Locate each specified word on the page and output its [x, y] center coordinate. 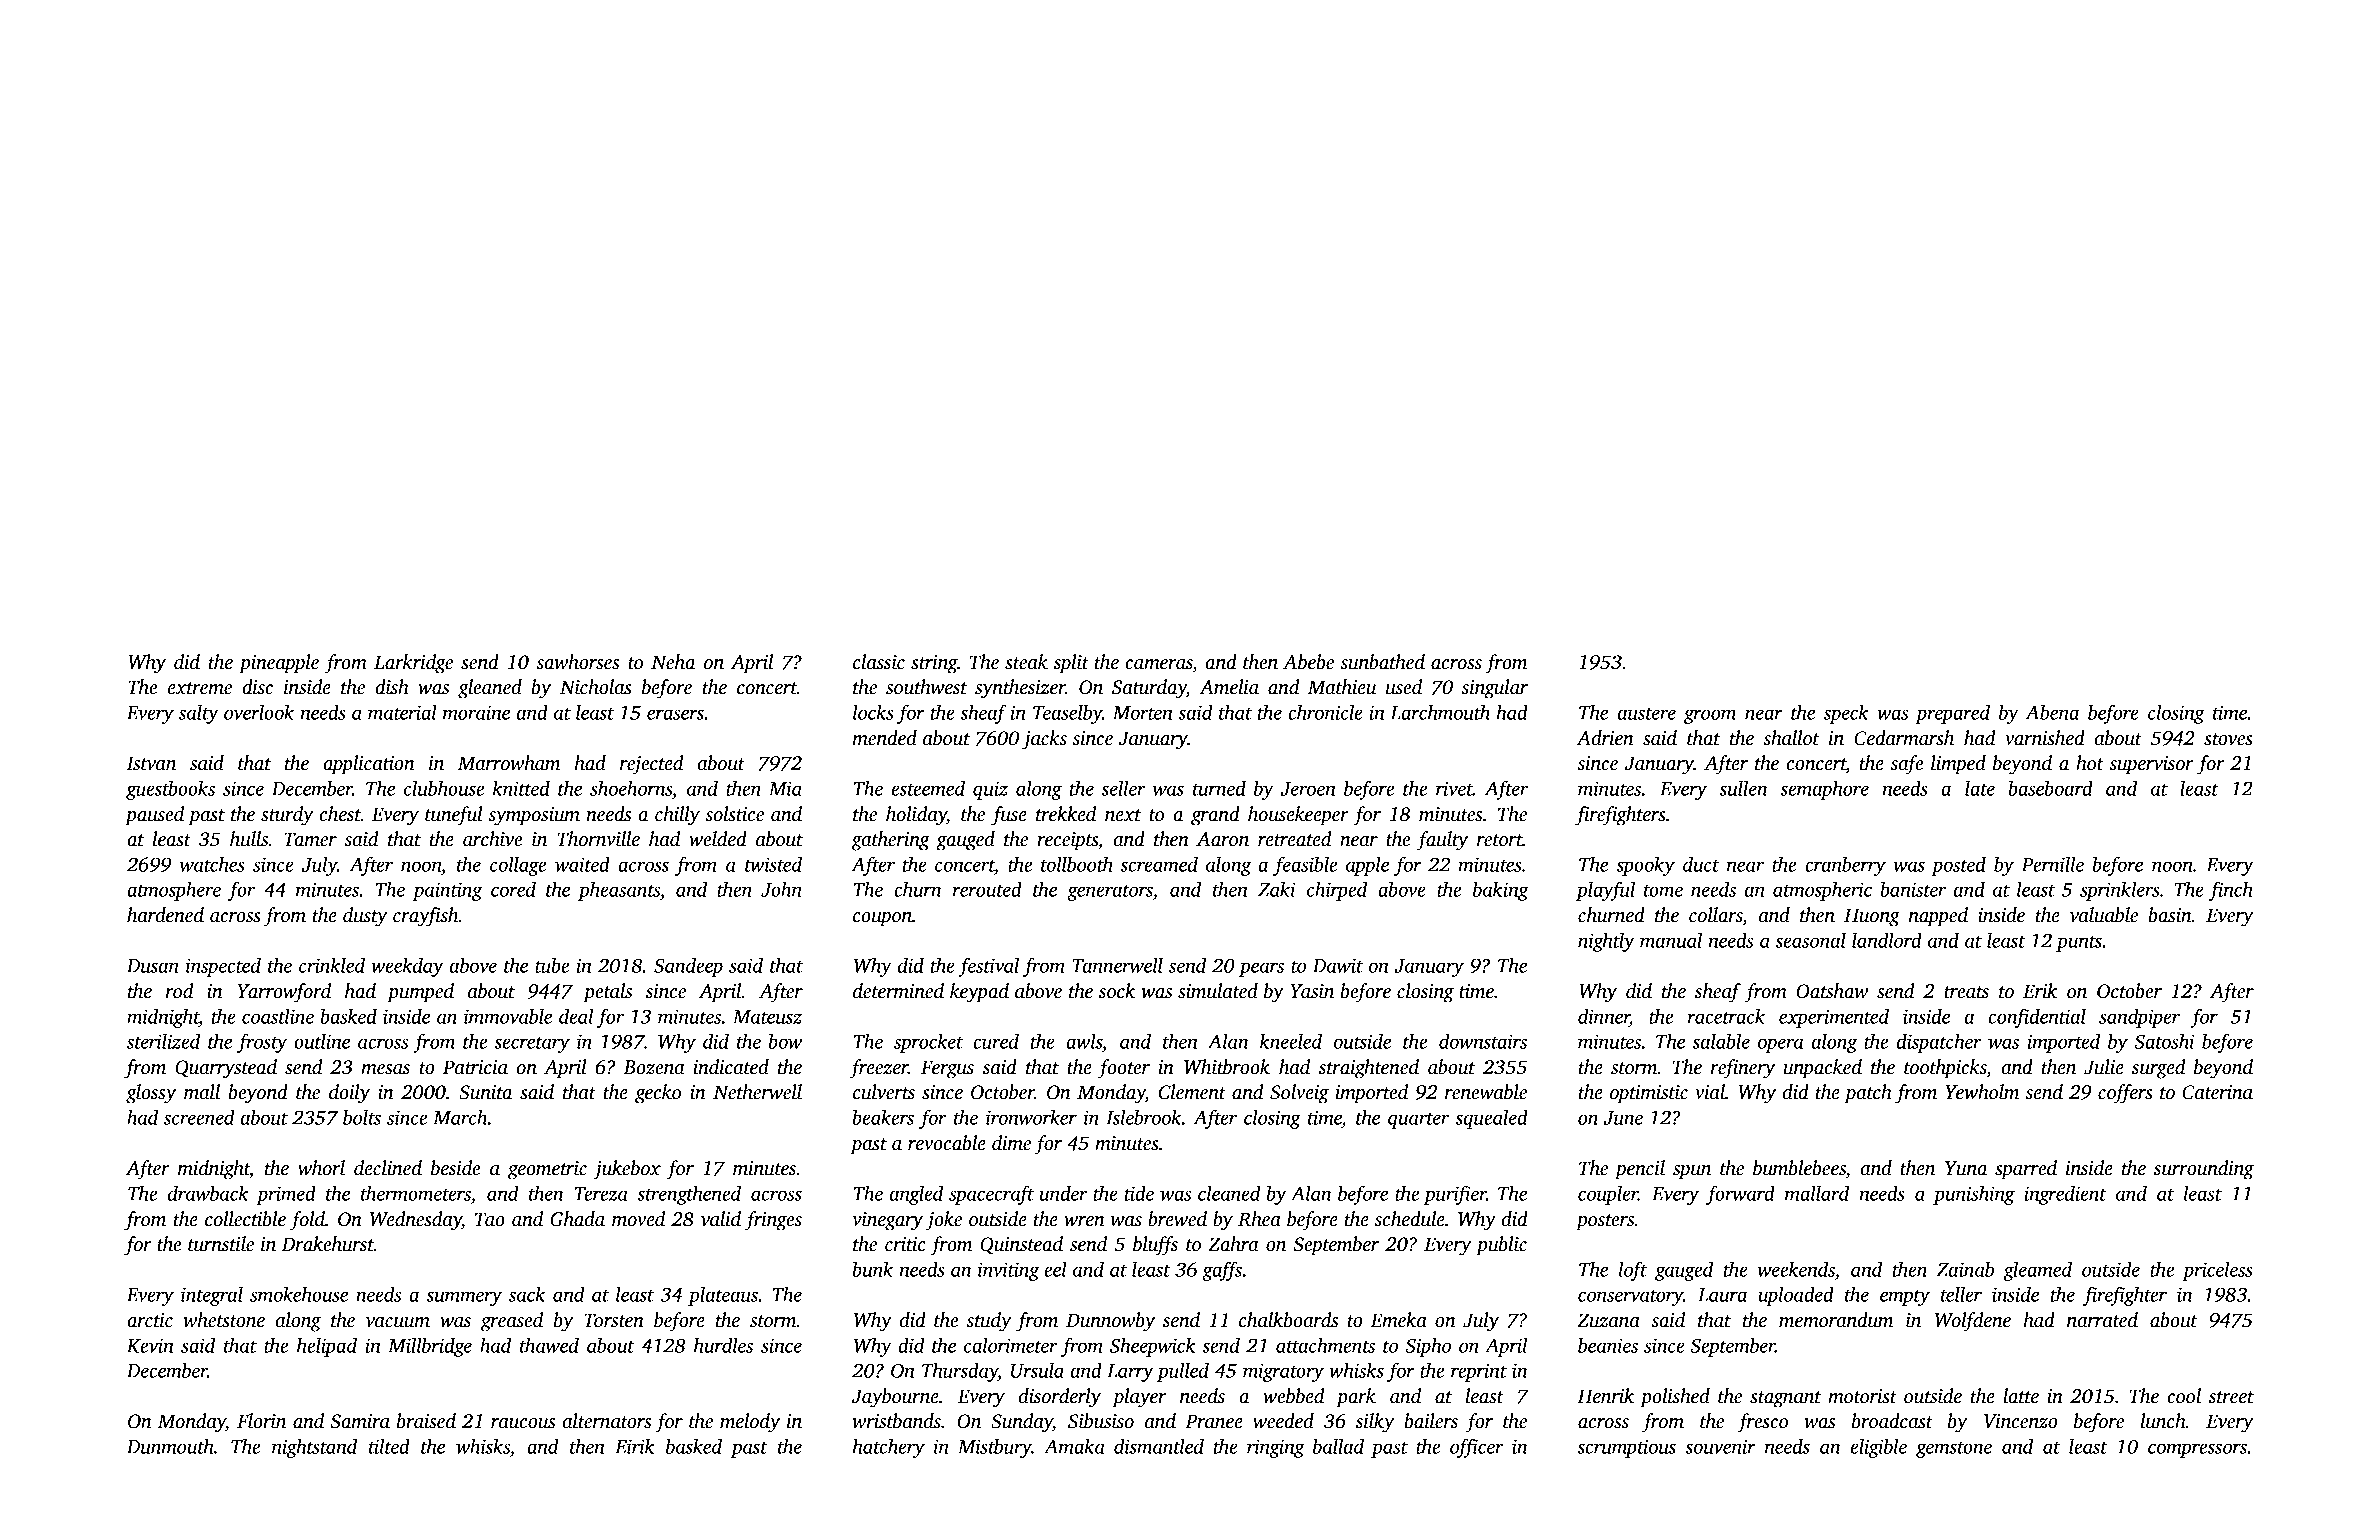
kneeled [1291, 1041]
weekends [1796, 1269]
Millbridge [430, 1347]
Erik [2040, 991]
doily [349, 1094]
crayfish [426, 917]
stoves [2228, 739]
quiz [990, 790]
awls [1084, 1041]
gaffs [1222, 1271]
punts [2079, 944]
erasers [675, 714]
